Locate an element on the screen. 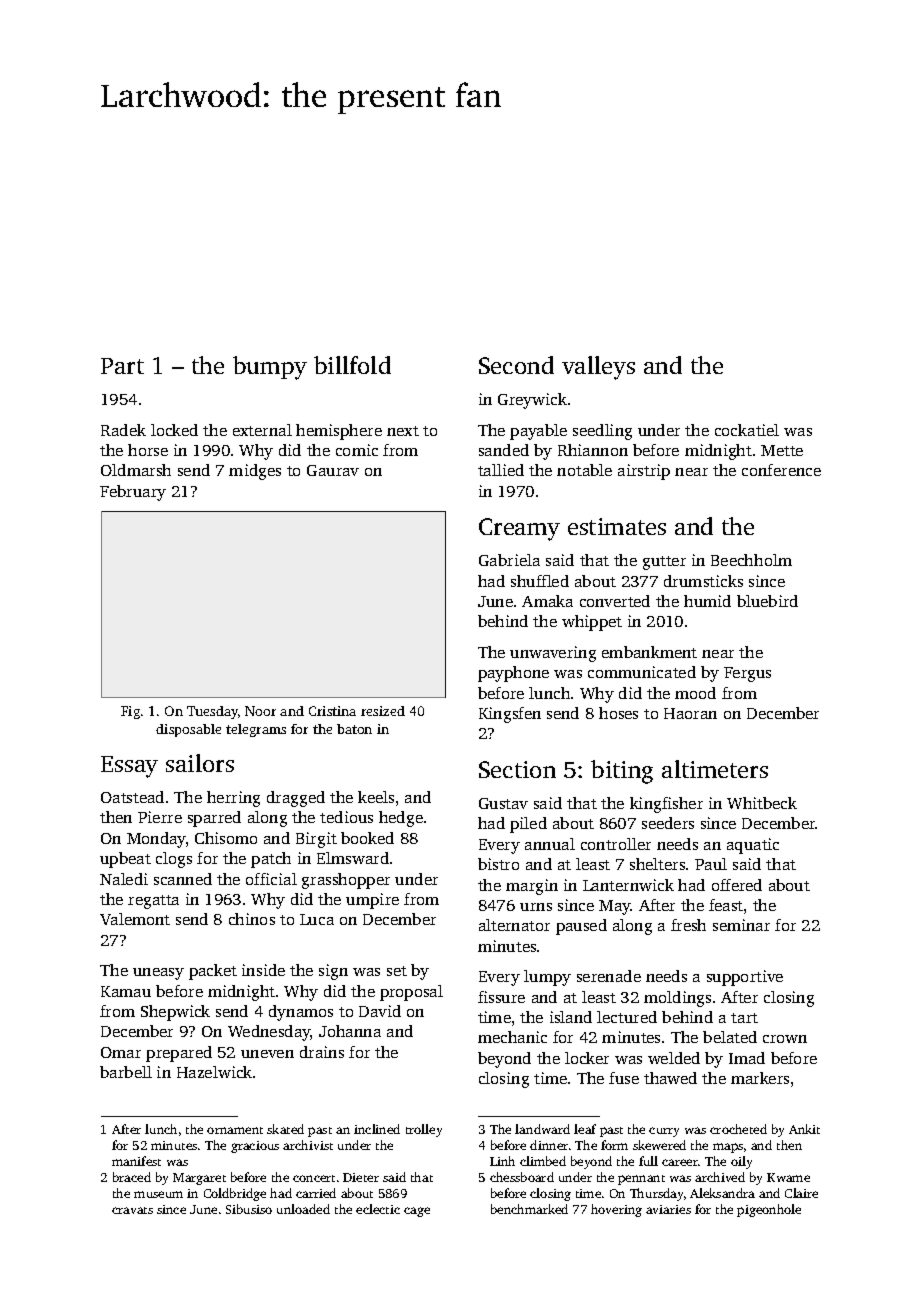 Image resolution: width=924 pixels, height=1308 pixels. unwavering is located at coordinates (553, 654).
